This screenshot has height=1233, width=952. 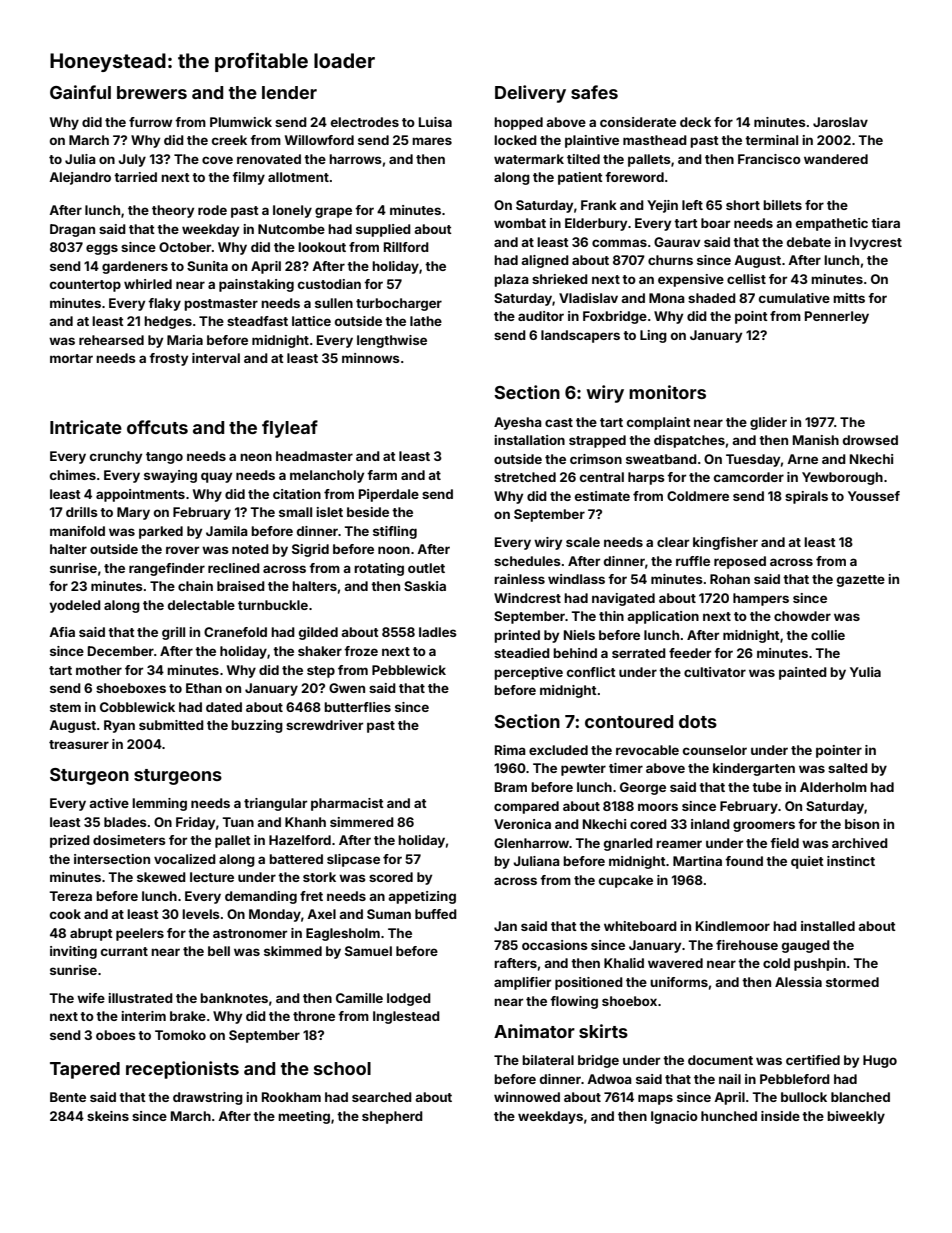 I want to click on amplifier, so click(x=522, y=983).
